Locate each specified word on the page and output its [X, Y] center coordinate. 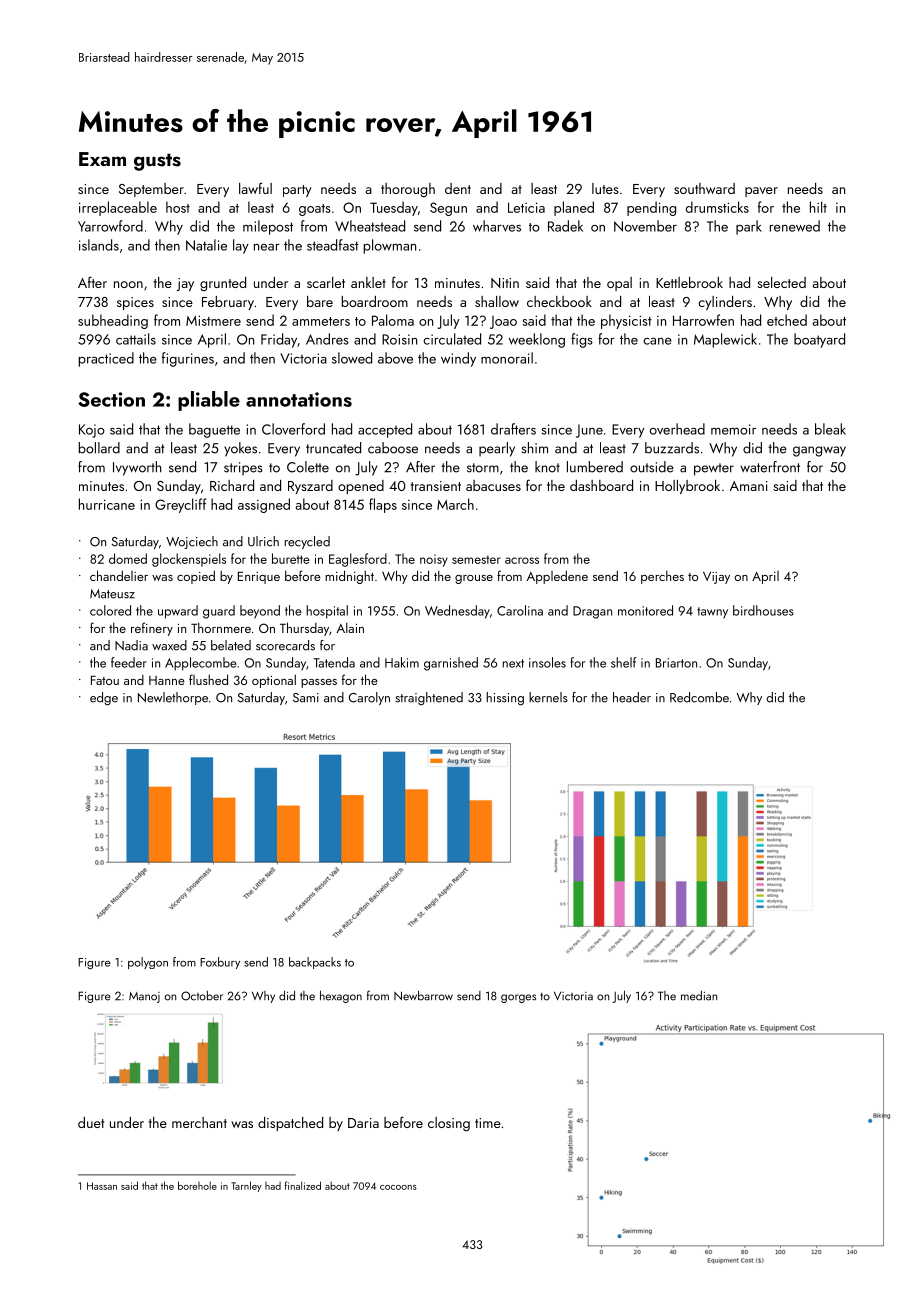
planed [574, 208]
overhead [677, 429]
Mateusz [112, 594]
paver [761, 192]
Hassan [102, 1186]
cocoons [398, 1187]
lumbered [595, 467]
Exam [102, 159]
